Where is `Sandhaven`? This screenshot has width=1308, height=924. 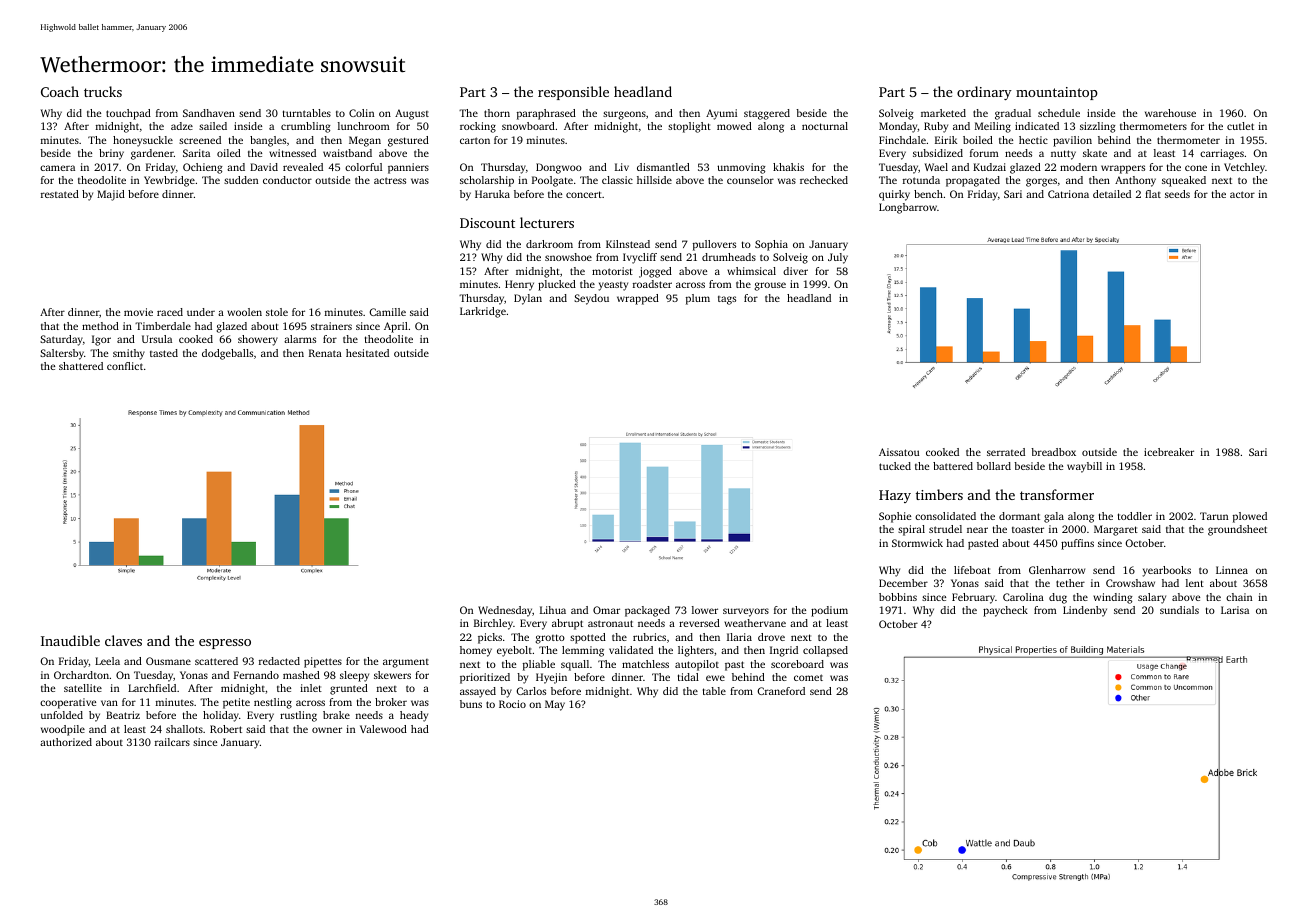 Sandhaven is located at coordinates (209, 113).
